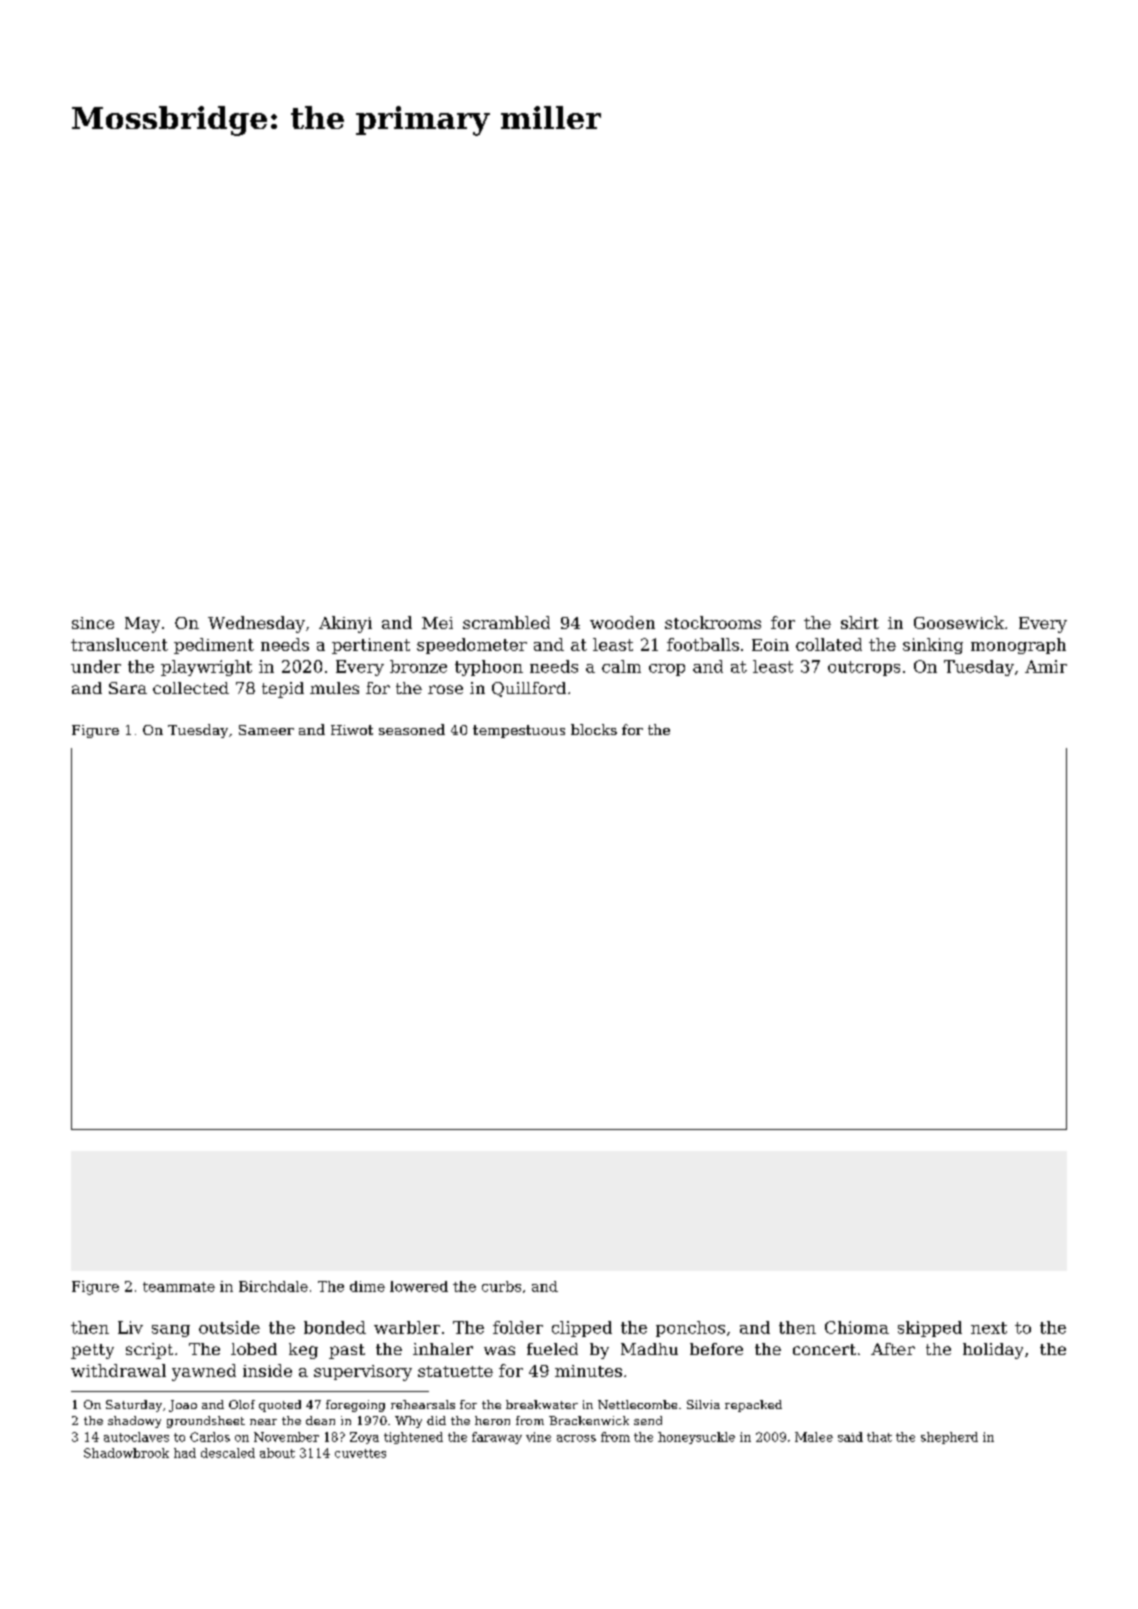  What do you see at coordinates (412, 729) in the screenshot?
I see `seasoned` at bounding box center [412, 729].
